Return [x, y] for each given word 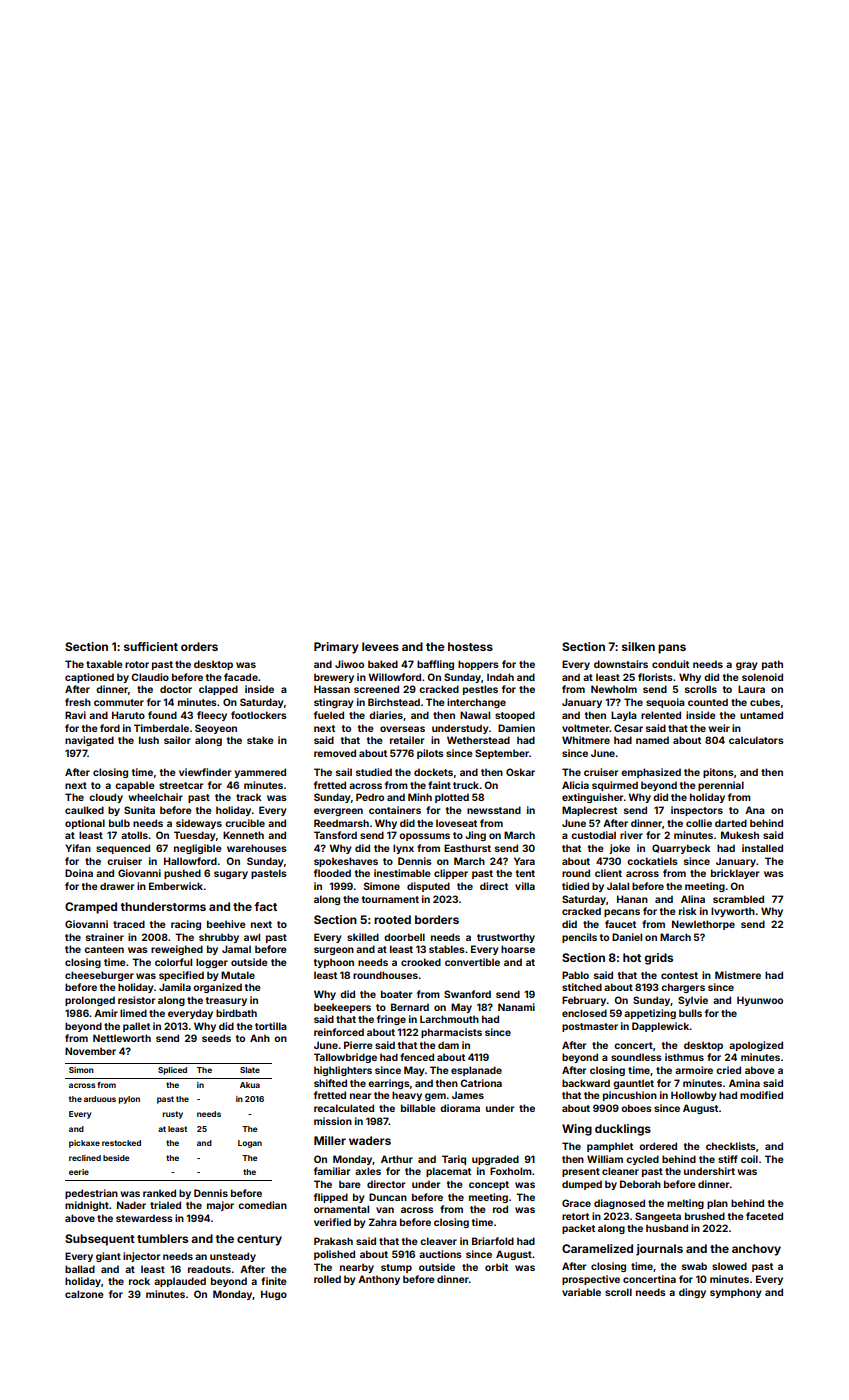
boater [396, 994]
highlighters [343, 1071]
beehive [226, 924]
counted [708, 702]
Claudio [150, 677]
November [90, 1051]
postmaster [590, 1027]
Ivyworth [733, 912]
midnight [87, 1206]
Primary [336, 648]
